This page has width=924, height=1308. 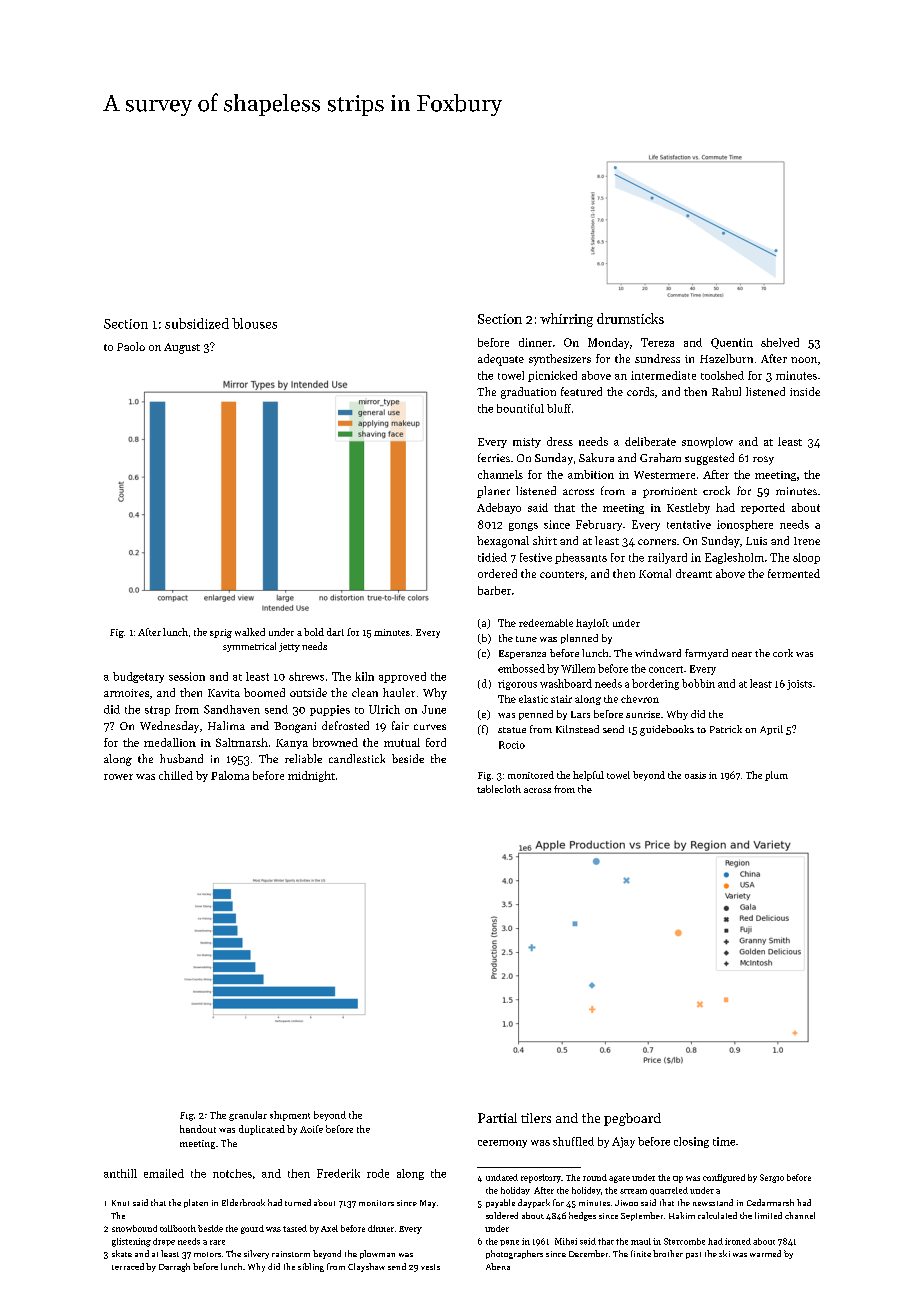 What do you see at coordinates (726, 391) in the page?
I see `Rahul` at bounding box center [726, 391].
